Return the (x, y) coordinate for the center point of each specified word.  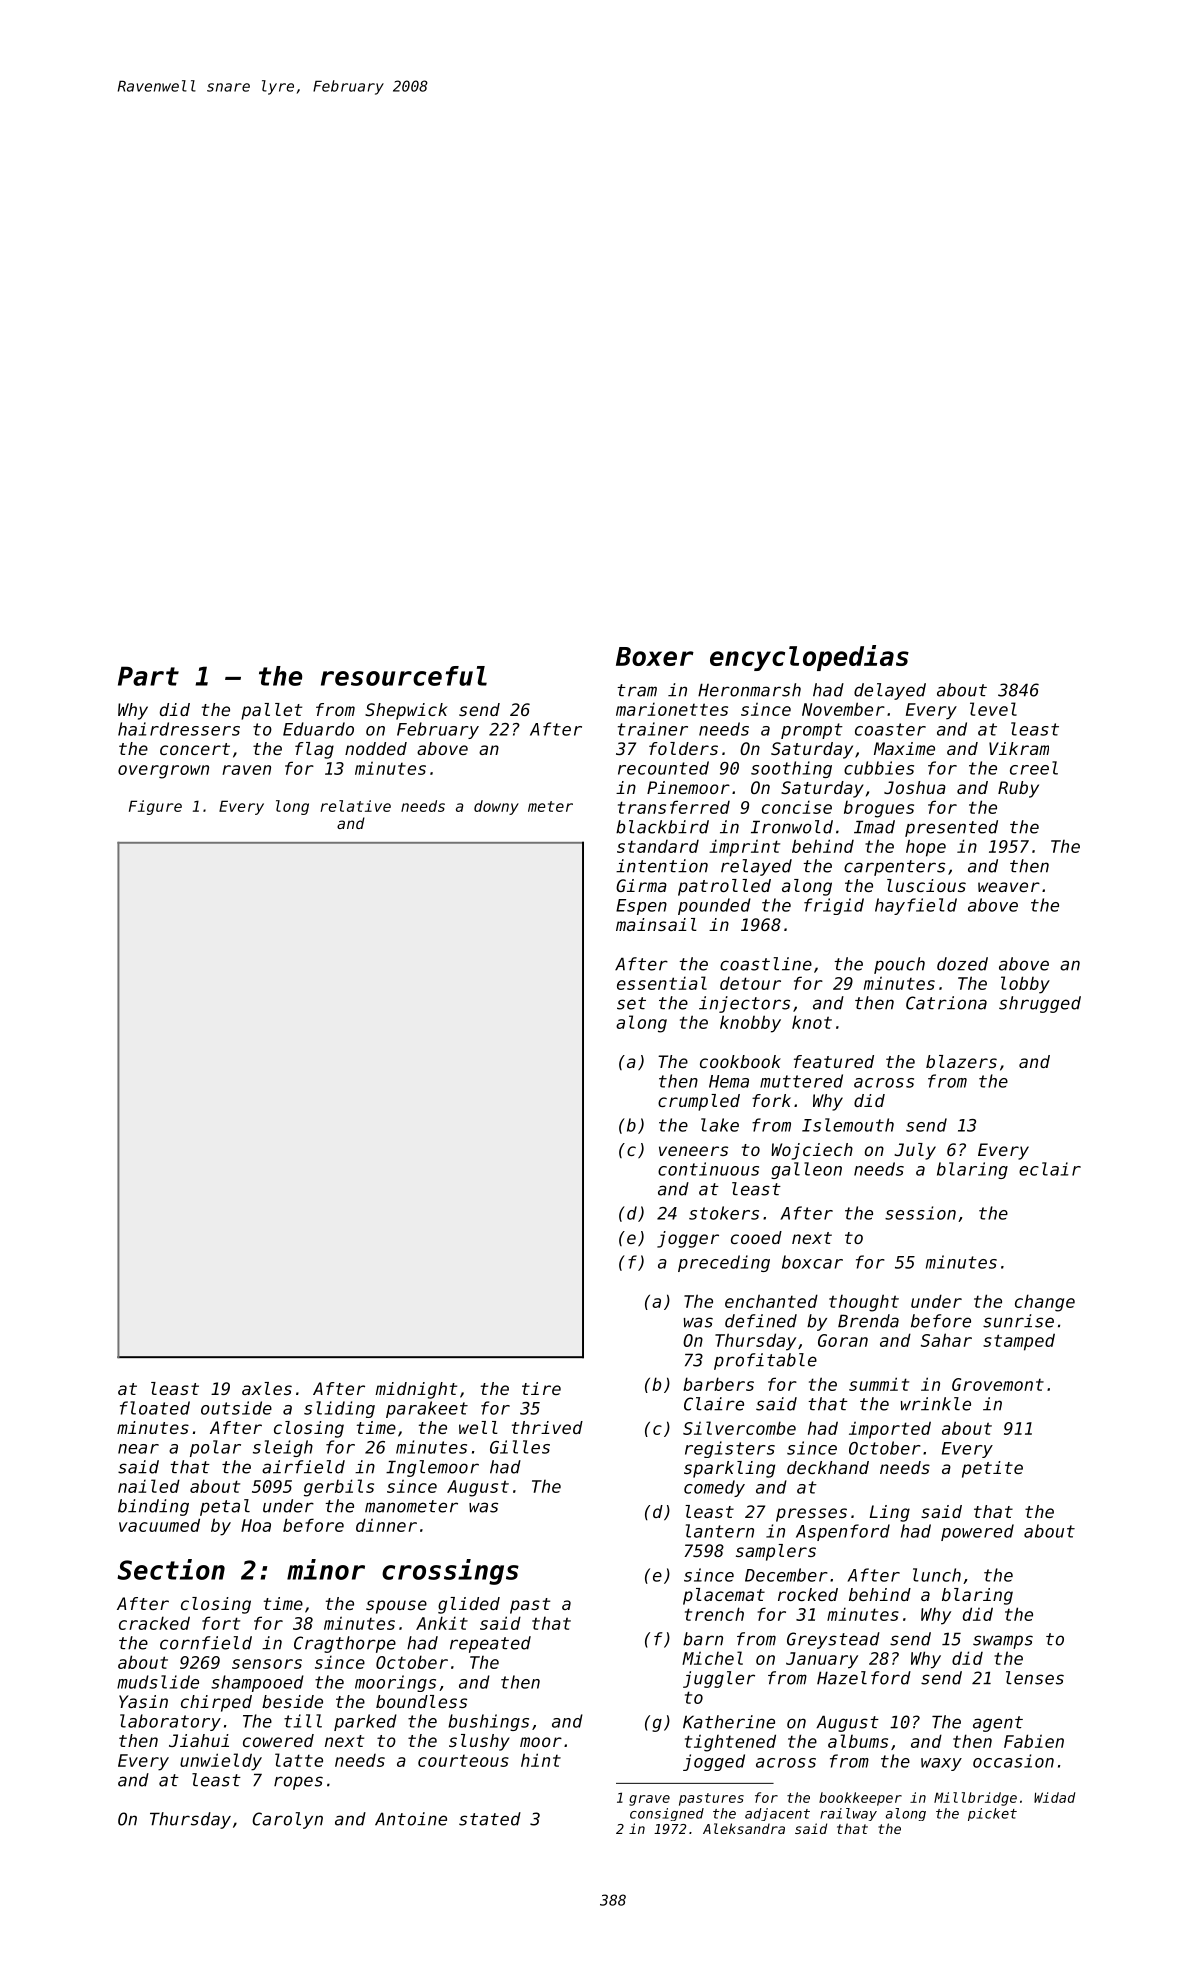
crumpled (699, 1102)
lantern (720, 1531)
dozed (962, 964)
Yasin (143, 1701)
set (631, 1003)
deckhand (828, 1467)
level (993, 709)
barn (703, 1639)
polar (215, 1448)
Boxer (655, 656)
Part (148, 676)
